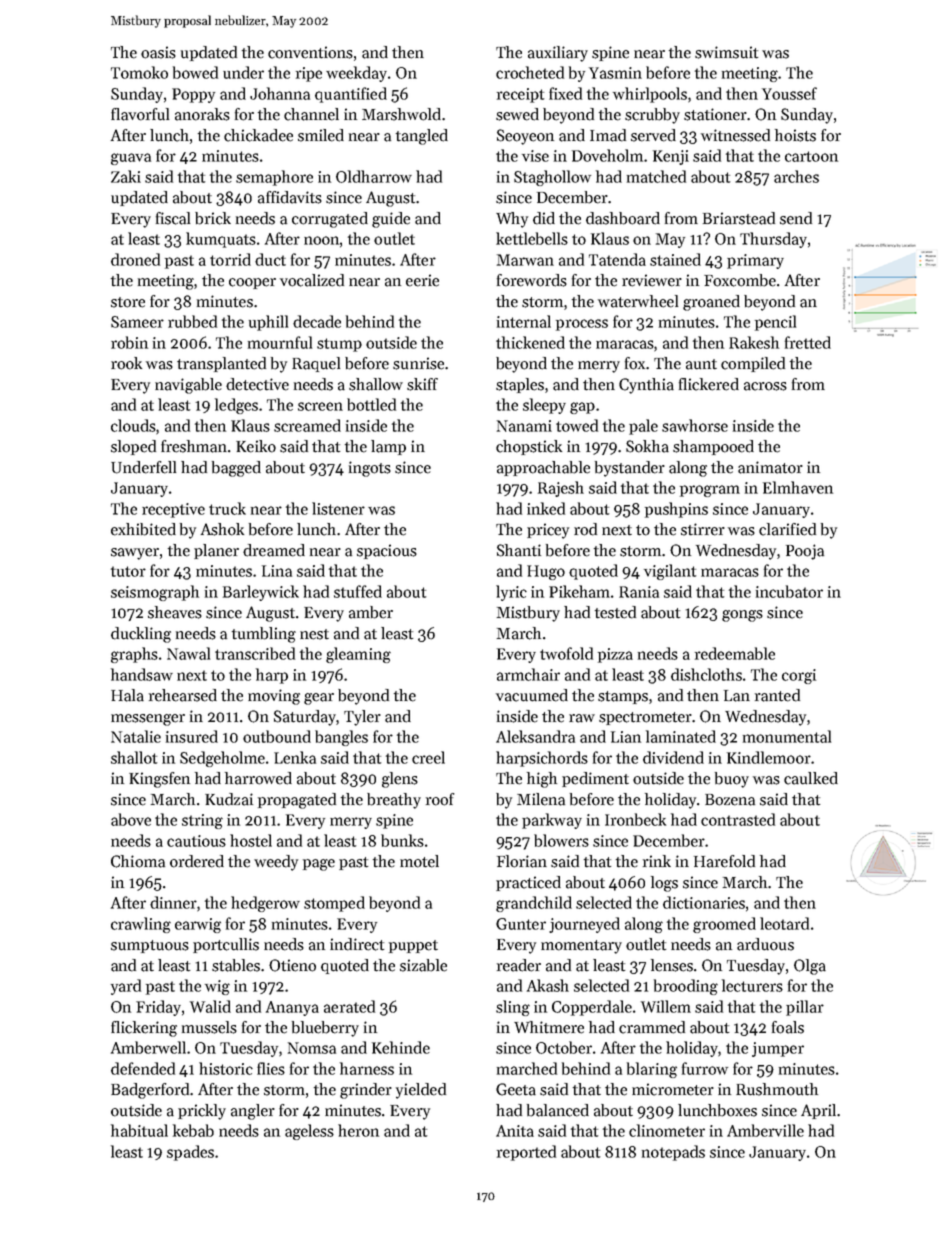  I want to click on oasis, so click(158, 52).
